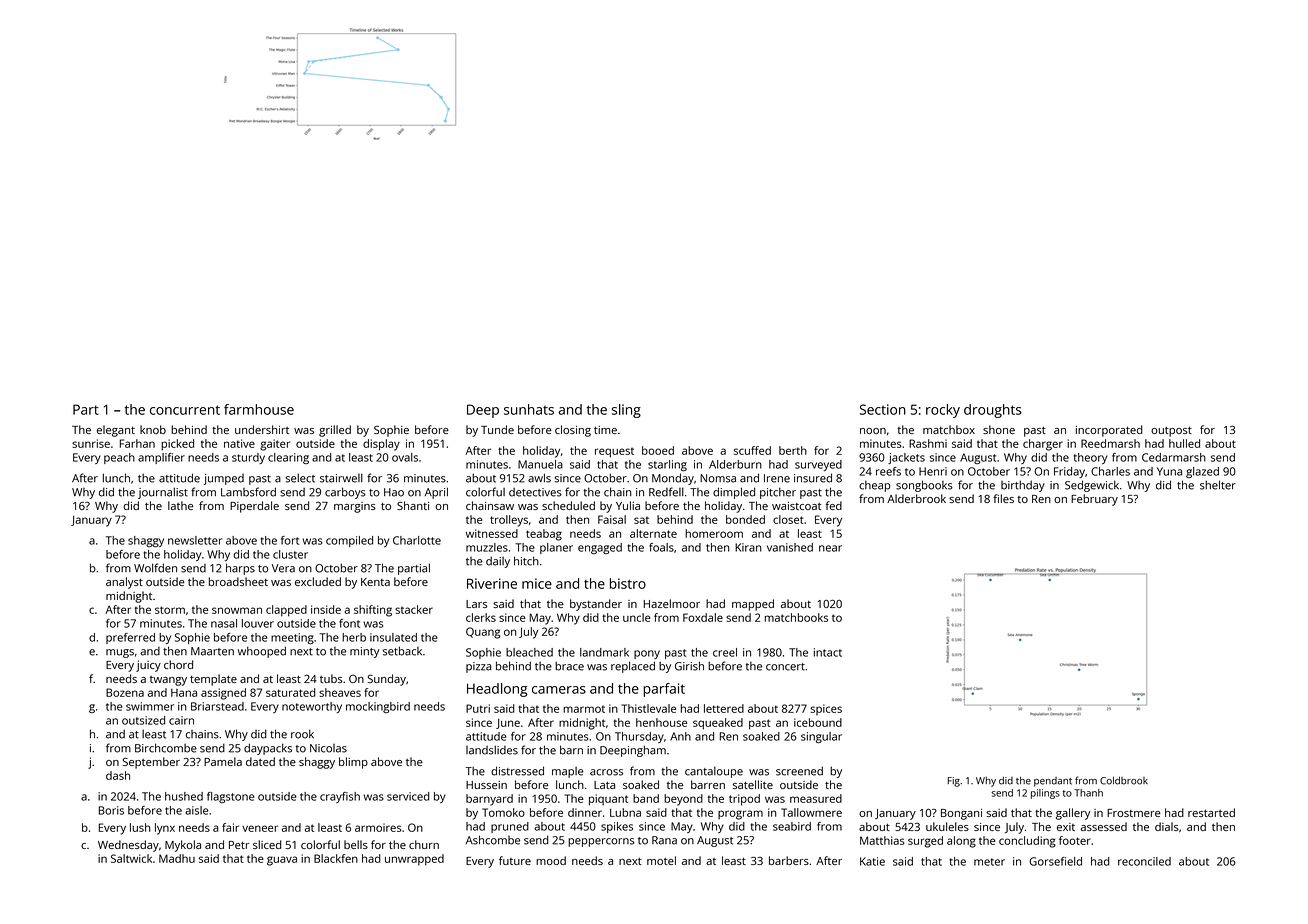  I want to click on Quang, so click(483, 633).
